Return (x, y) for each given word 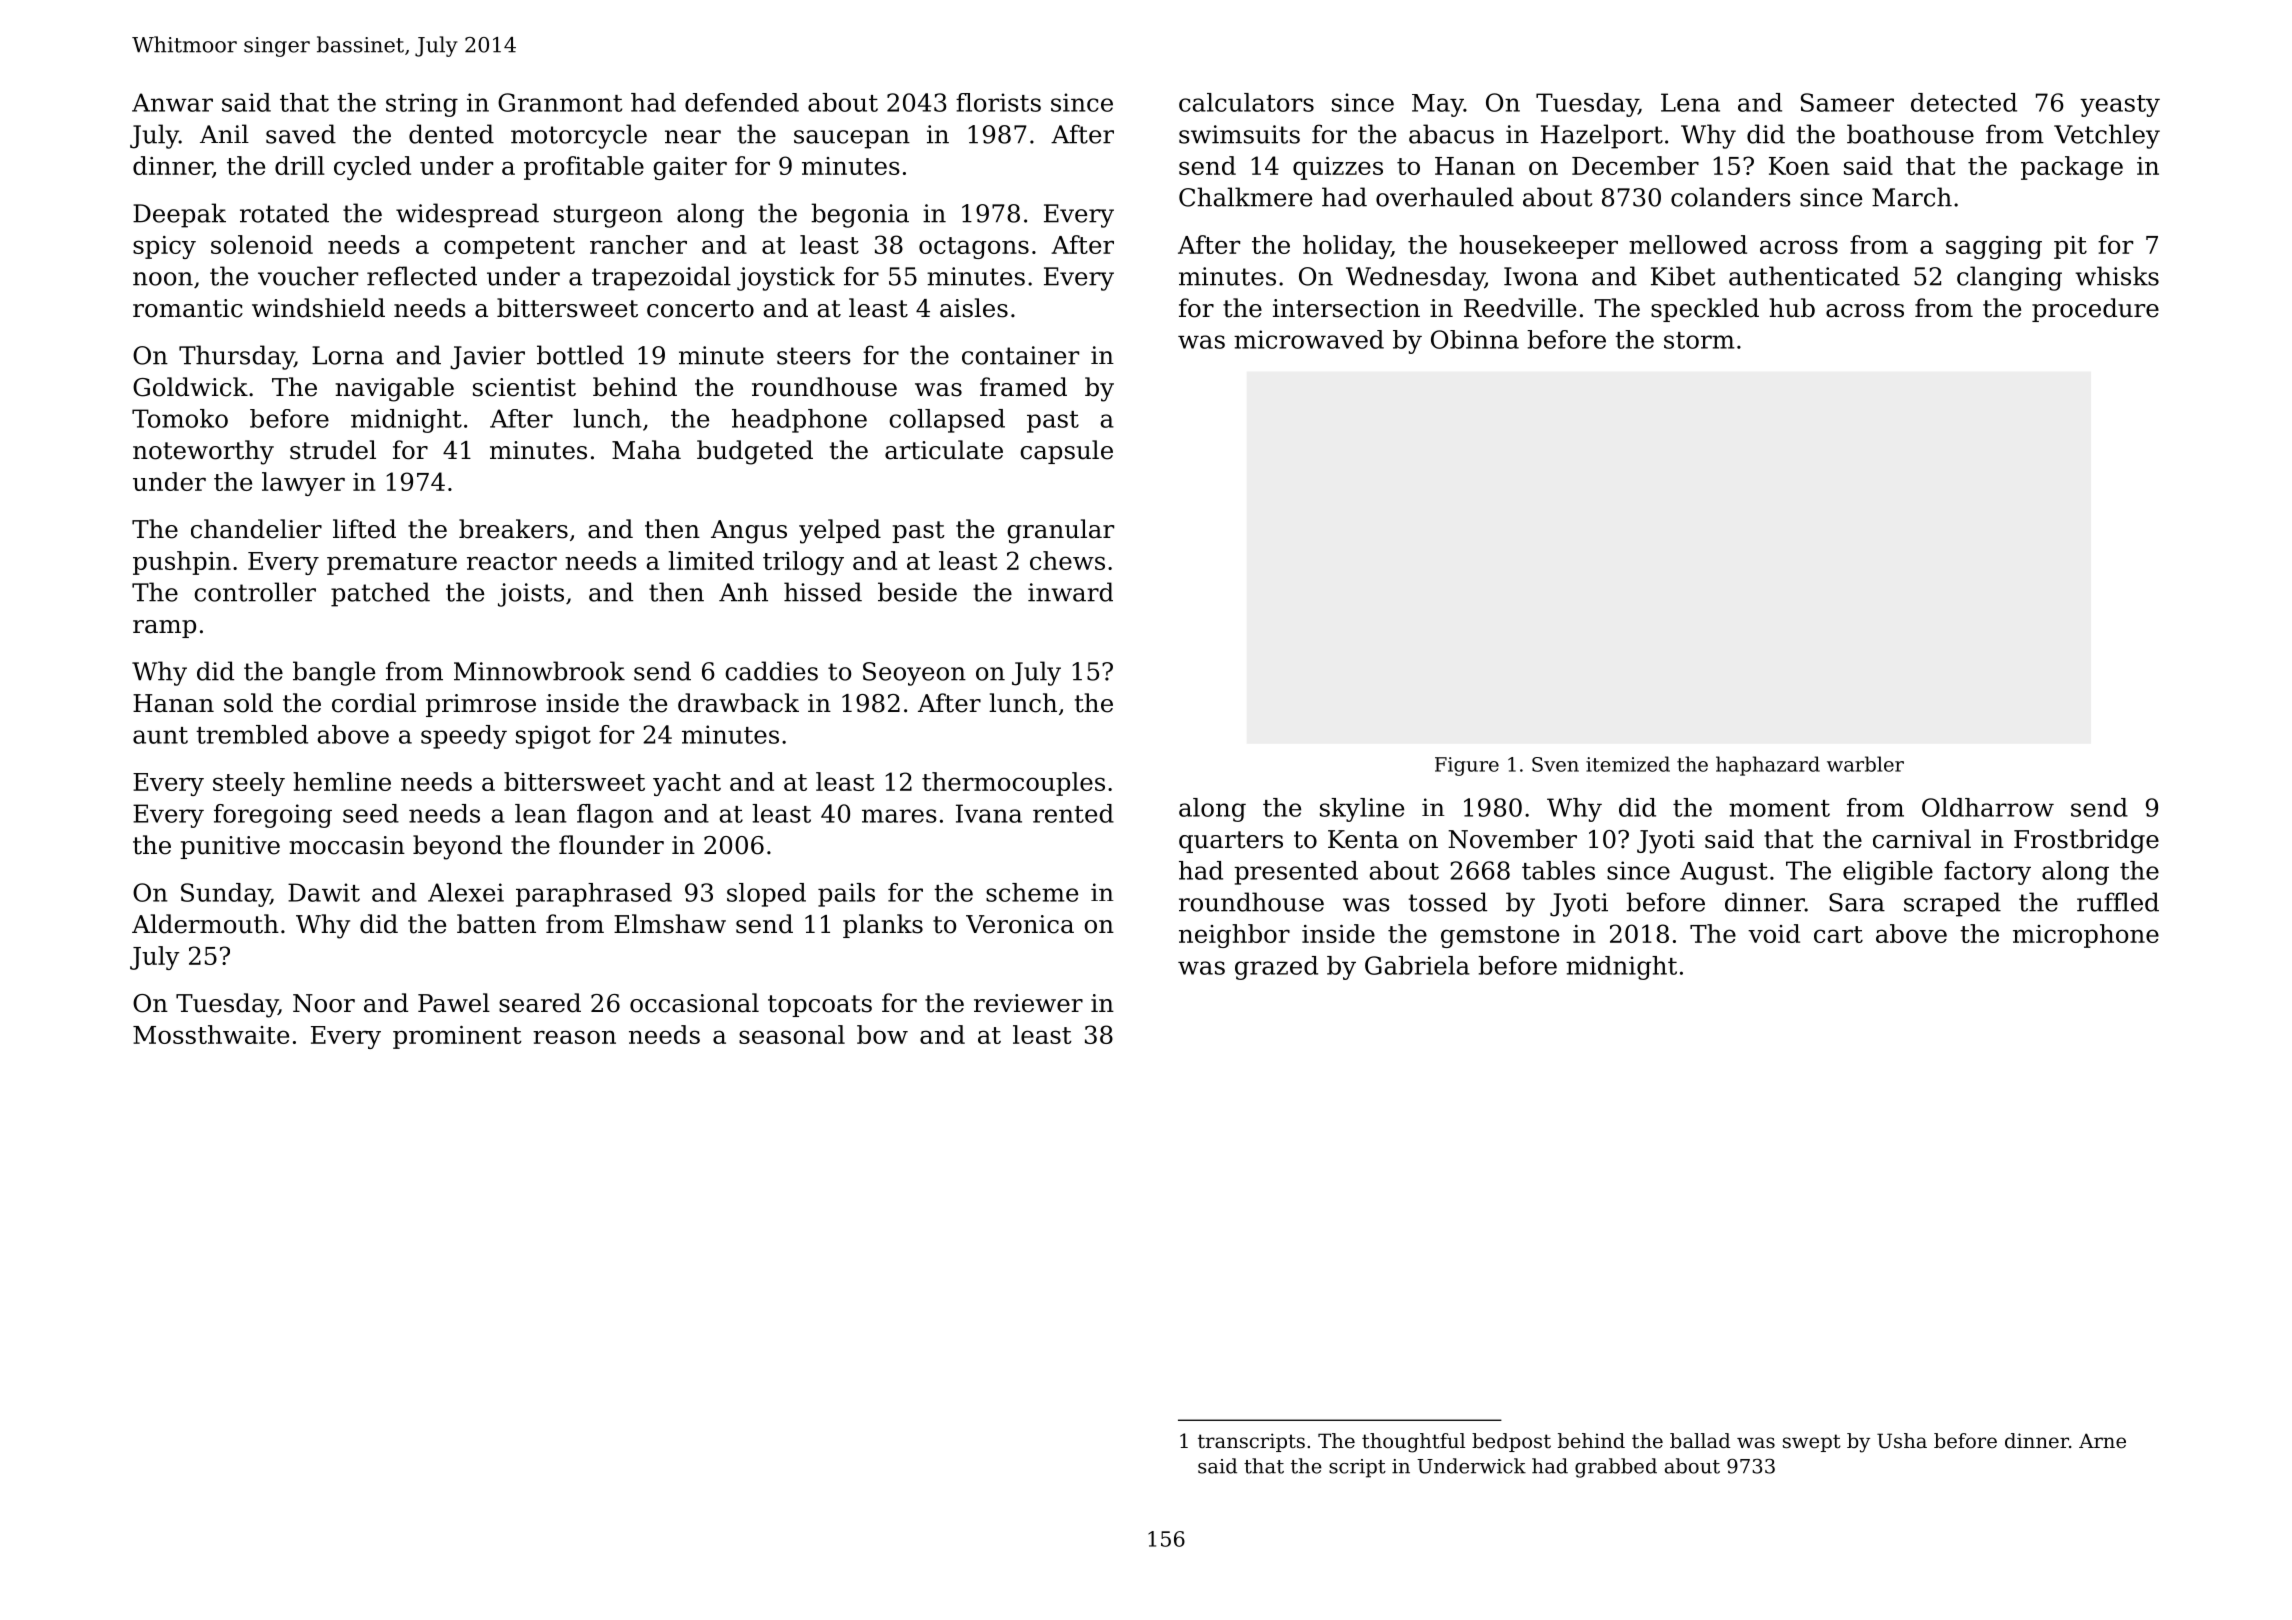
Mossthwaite (211, 1034)
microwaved (1309, 339)
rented (1073, 813)
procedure (2095, 310)
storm (1699, 340)
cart (1838, 934)
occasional (694, 1003)
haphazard (1768, 766)
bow (882, 1034)
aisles (974, 308)
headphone (799, 421)
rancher (638, 244)
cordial (374, 703)
